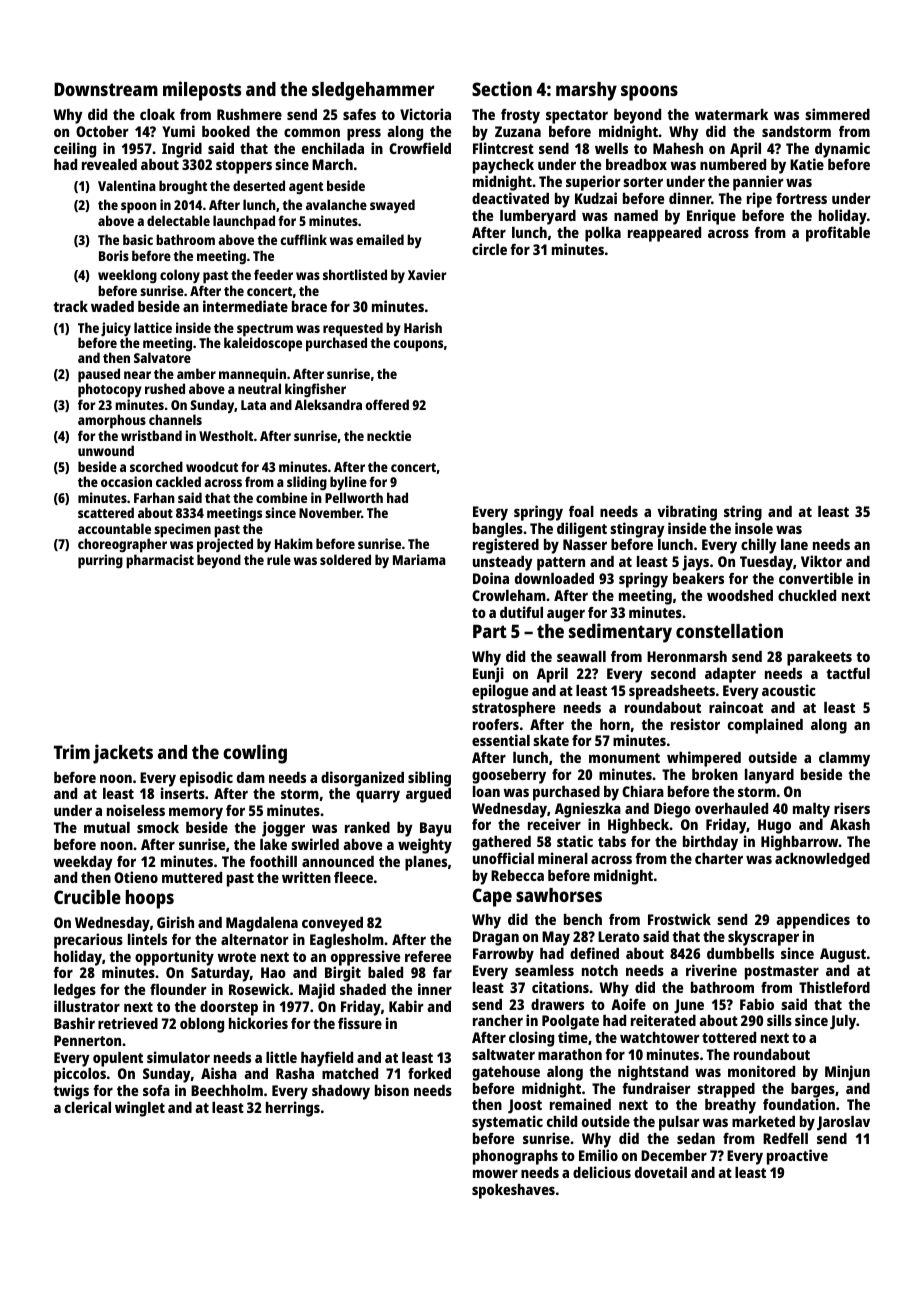 This page has height=1308, width=924. What do you see at coordinates (112, 421) in the page?
I see `amorphous` at bounding box center [112, 421].
